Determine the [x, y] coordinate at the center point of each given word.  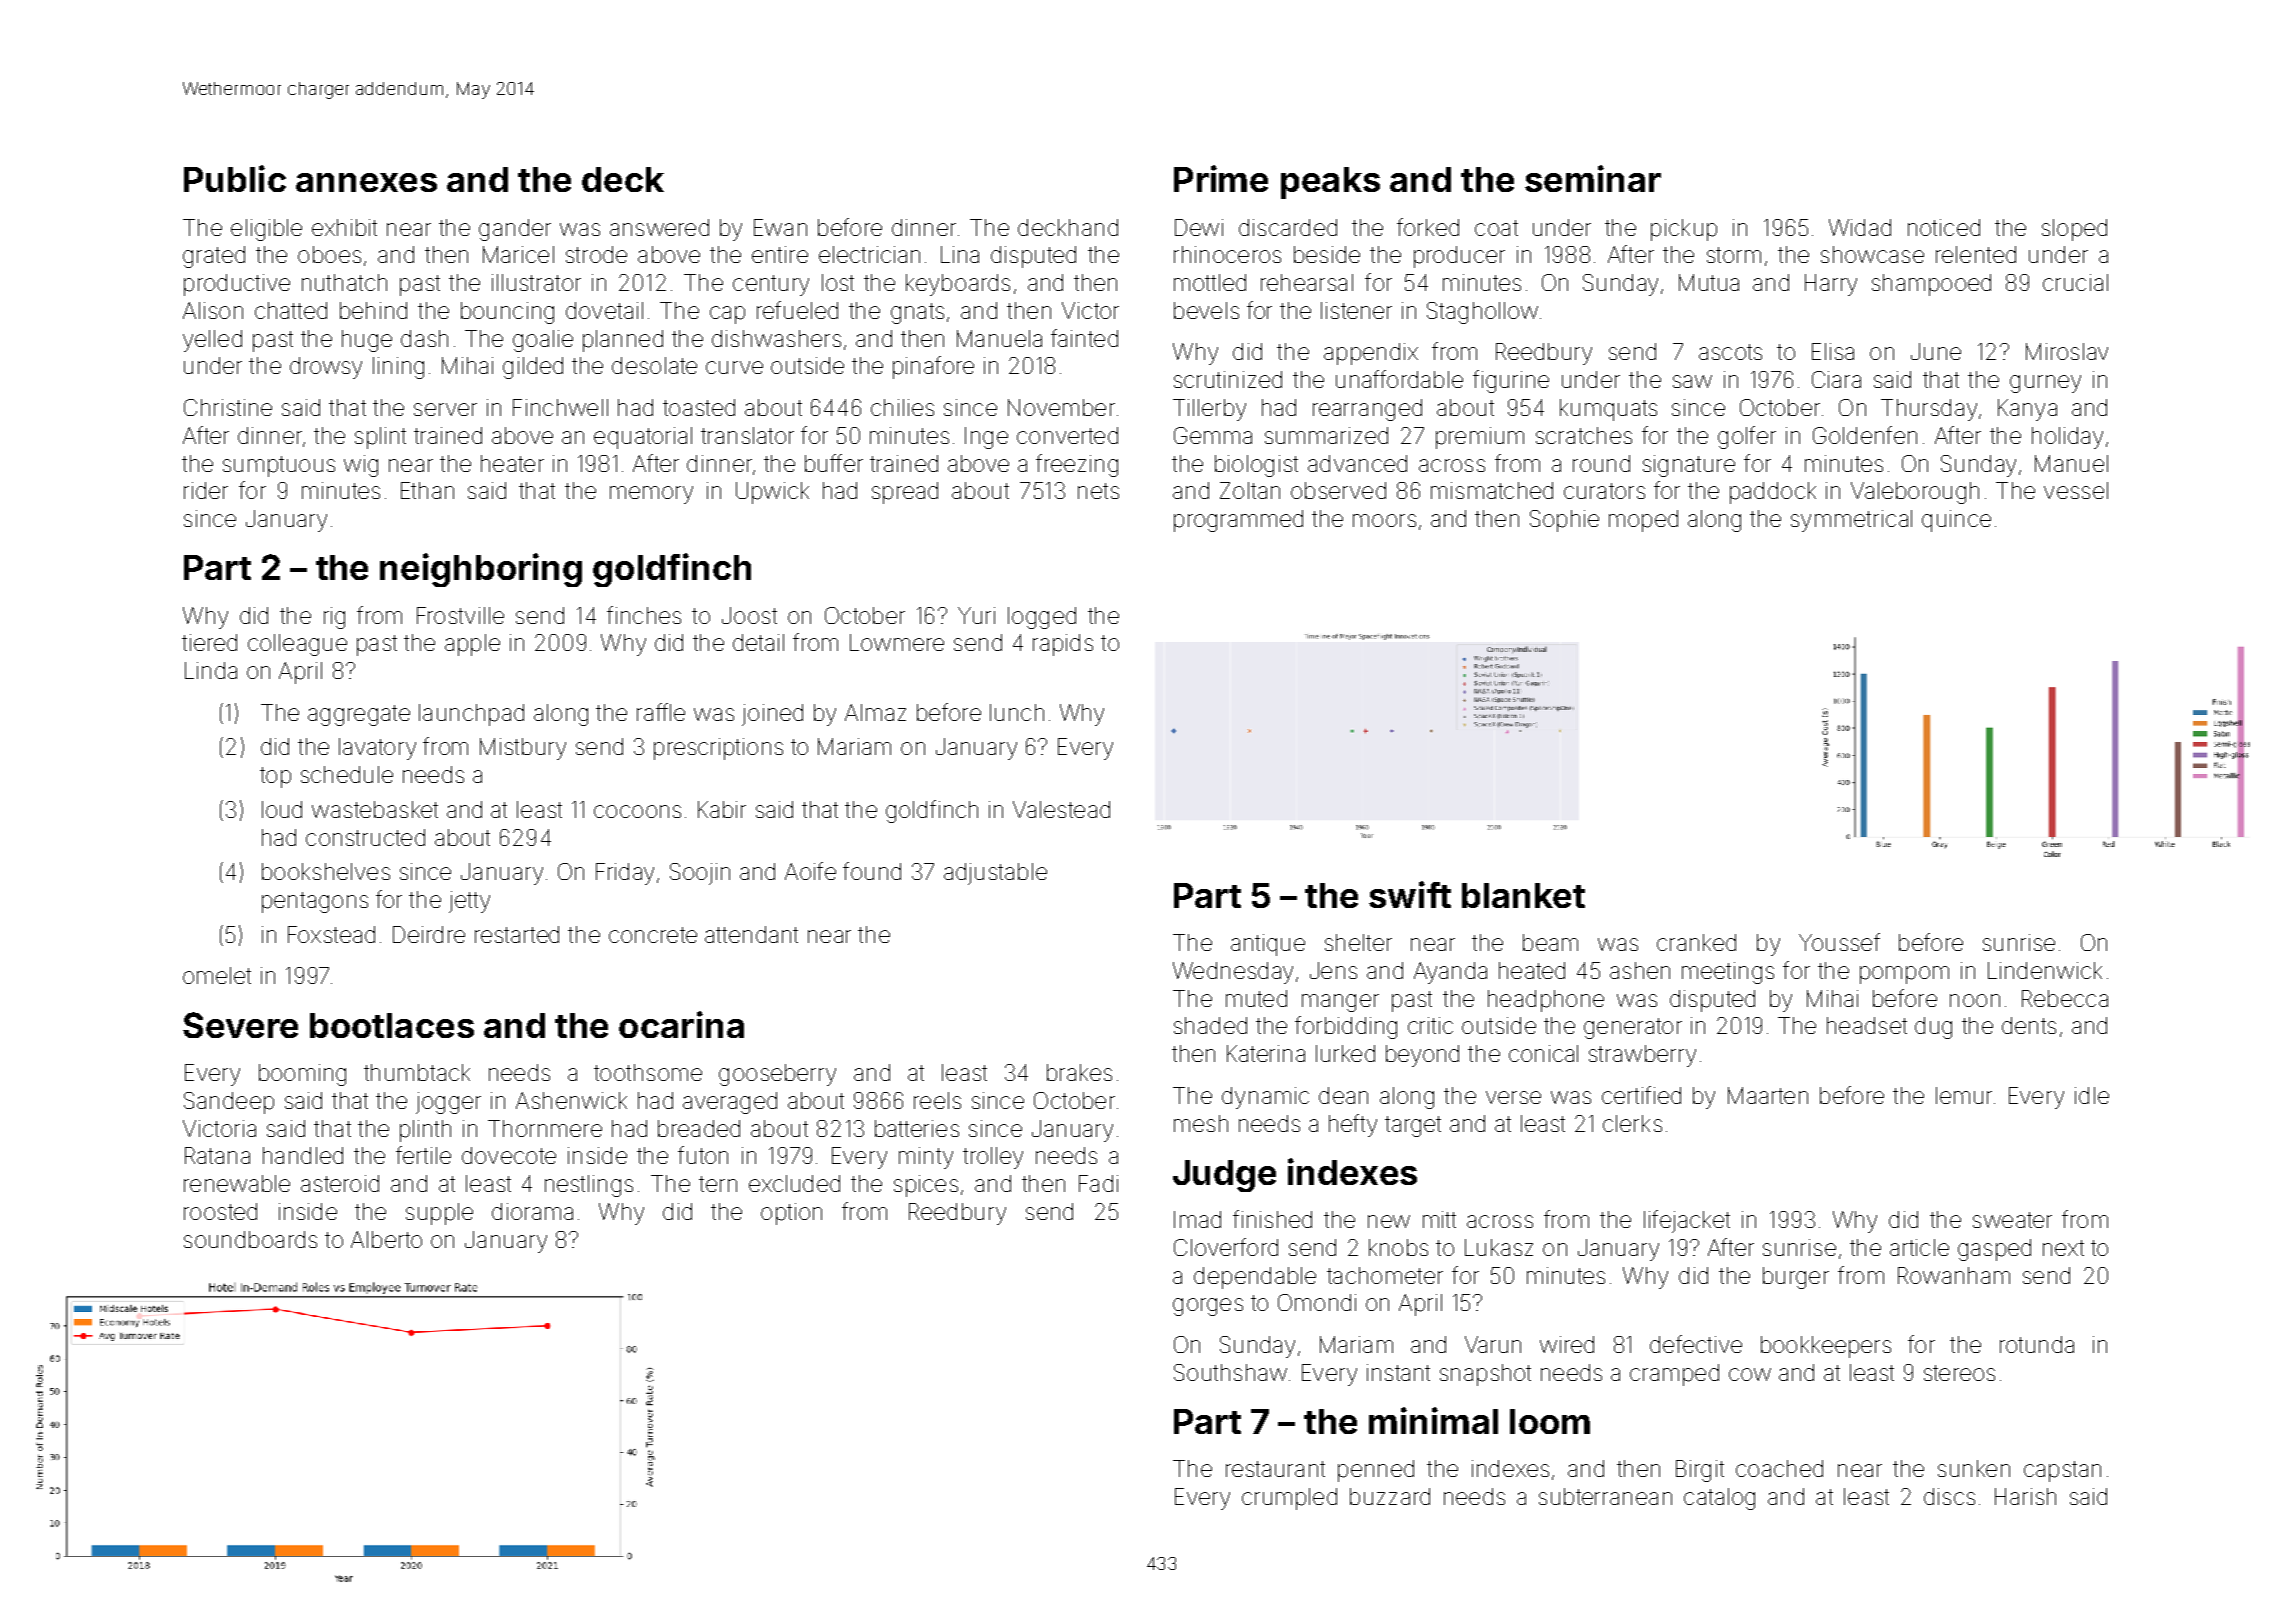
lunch [1017, 712]
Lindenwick [2045, 970]
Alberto [386, 1239]
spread [905, 493]
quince [1956, 521]
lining [398, 368]
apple [472, 645]
